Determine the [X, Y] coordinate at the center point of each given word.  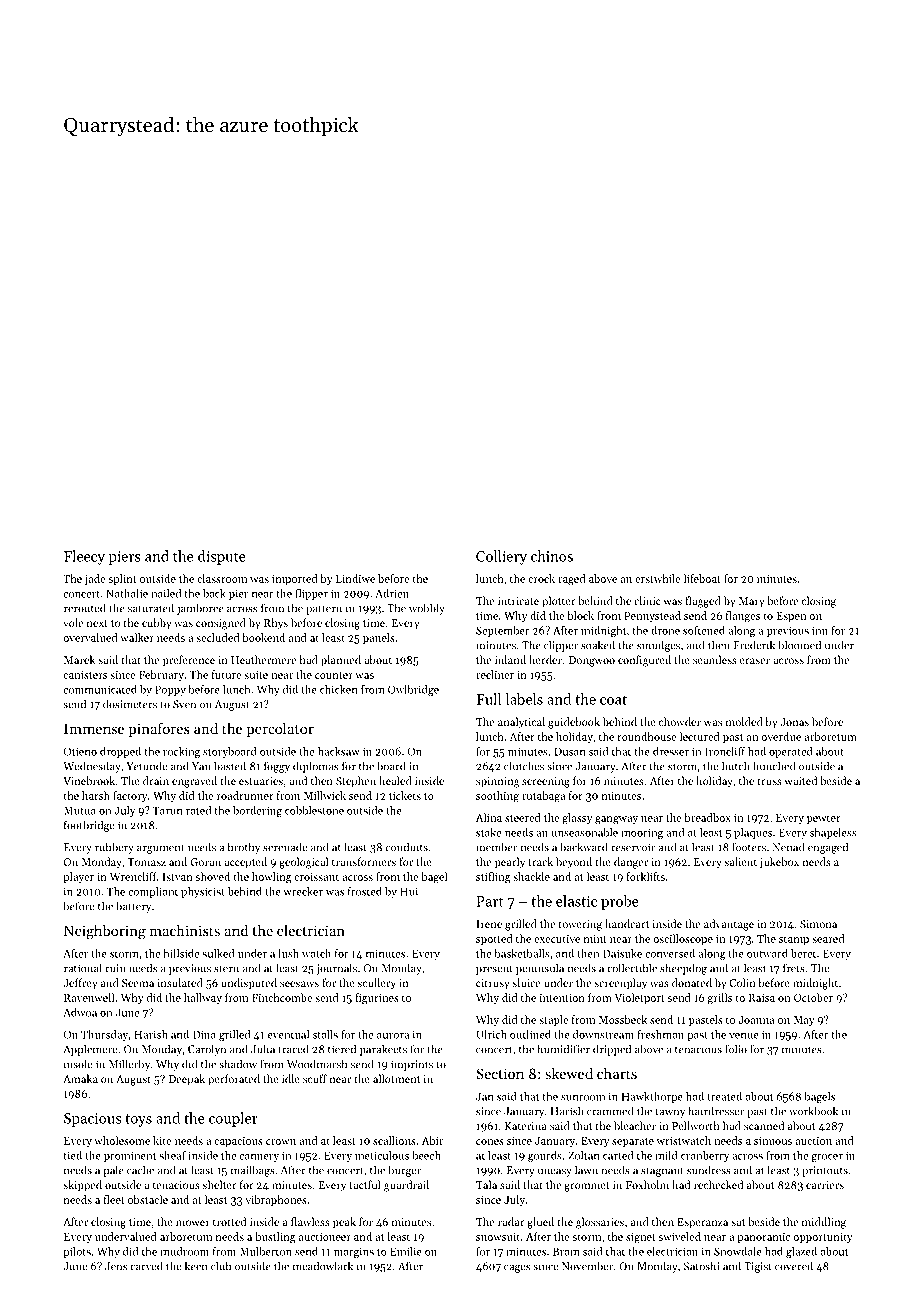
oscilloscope [683, 939]
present [494, 970]
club [221, 1266]
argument [161, 849]
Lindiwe [355, 578]
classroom [222, 578]
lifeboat [702, 578]
